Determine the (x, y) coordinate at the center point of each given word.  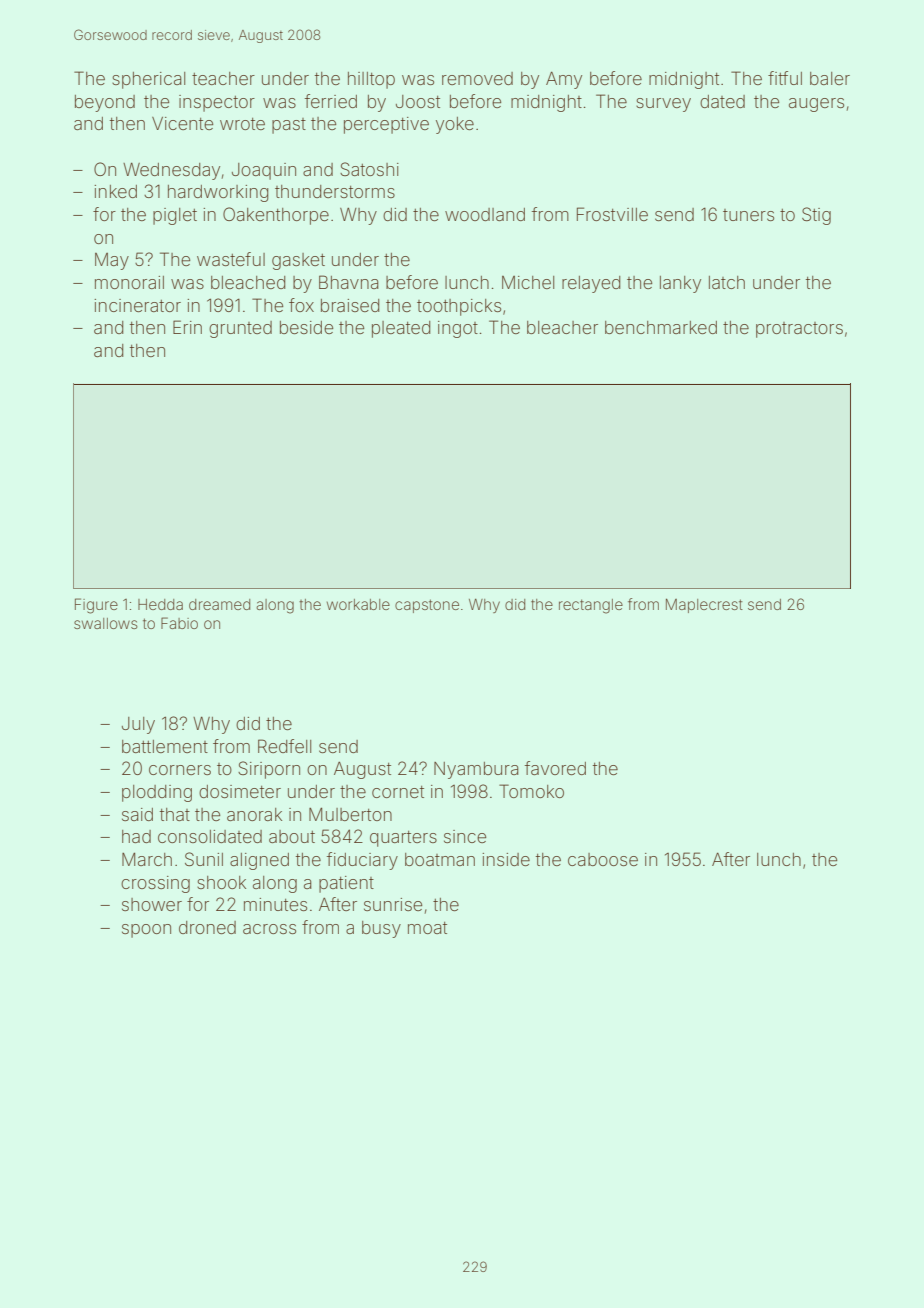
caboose (603, 859)
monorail (129, 282)
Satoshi (369, 169)
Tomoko (531, 791)
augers (816, 105)
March (147, 859)
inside (506, 859)
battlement (165, 746)
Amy (564, 80)
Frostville (612, 214)
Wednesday (171, 171)
